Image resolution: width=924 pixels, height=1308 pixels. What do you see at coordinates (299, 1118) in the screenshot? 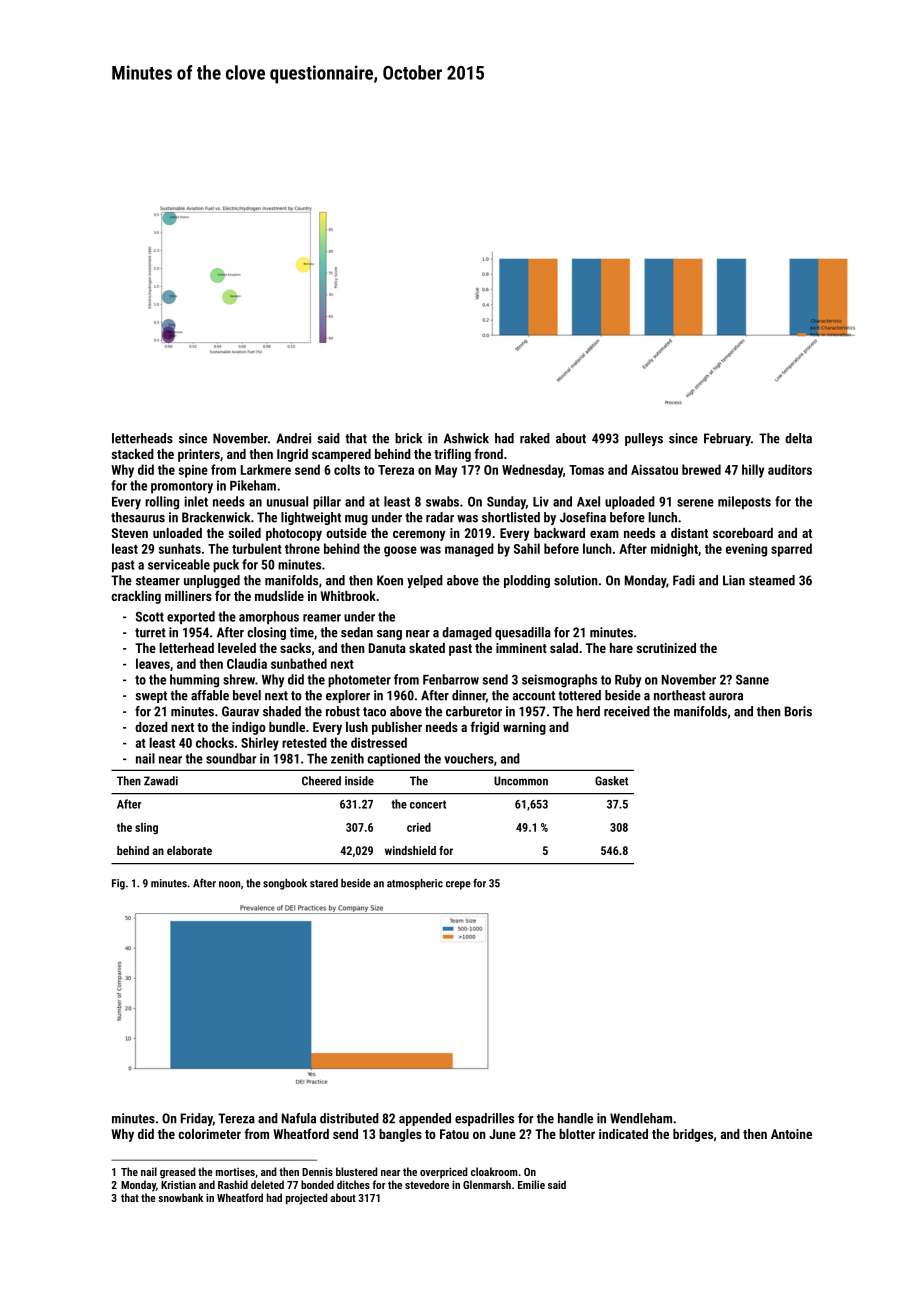
I see `Nafula` at bounding box center [299, 1118].
